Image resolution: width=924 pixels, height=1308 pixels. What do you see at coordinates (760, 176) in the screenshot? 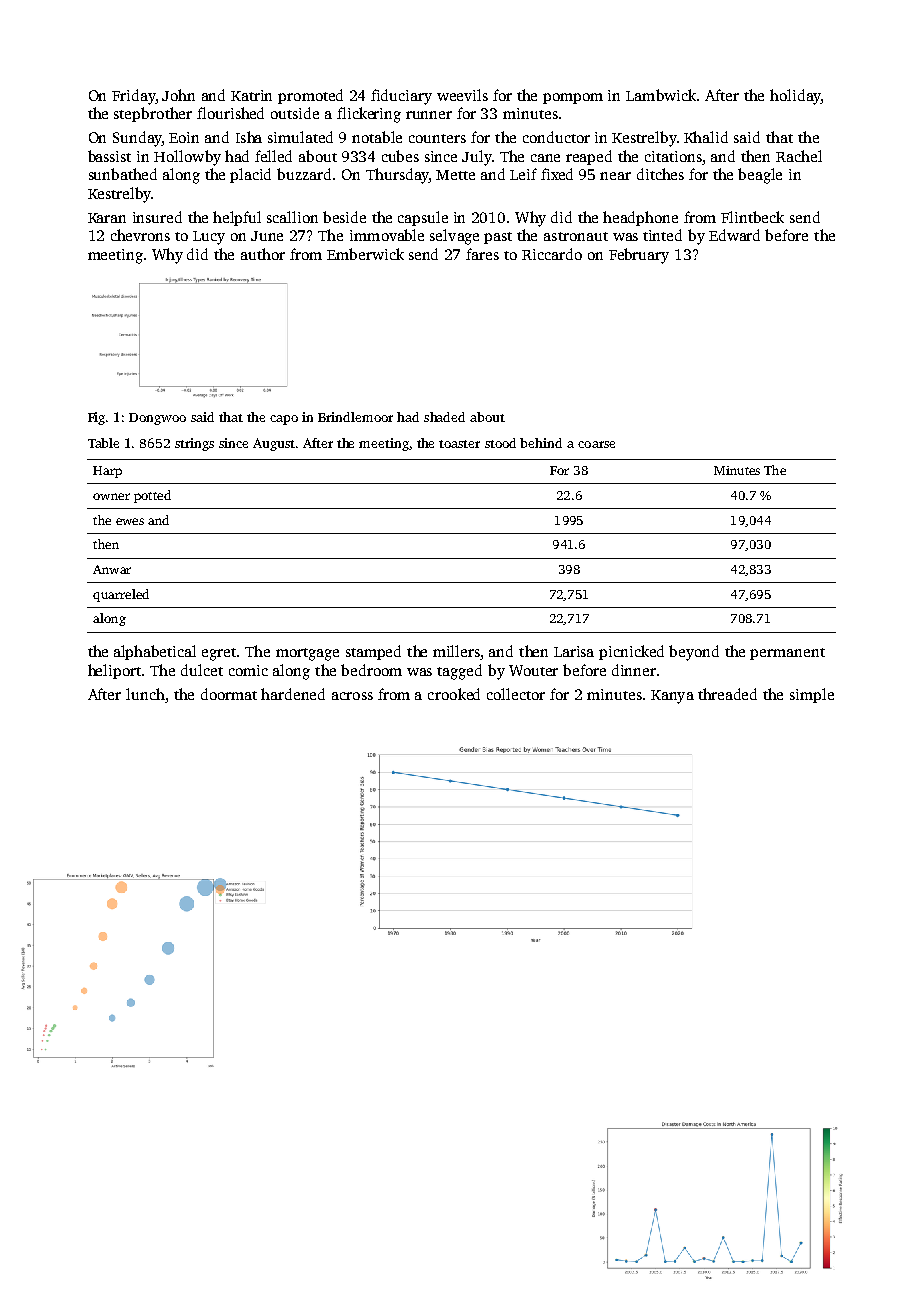
I see `beagle` at bounding box center [760, 176].
